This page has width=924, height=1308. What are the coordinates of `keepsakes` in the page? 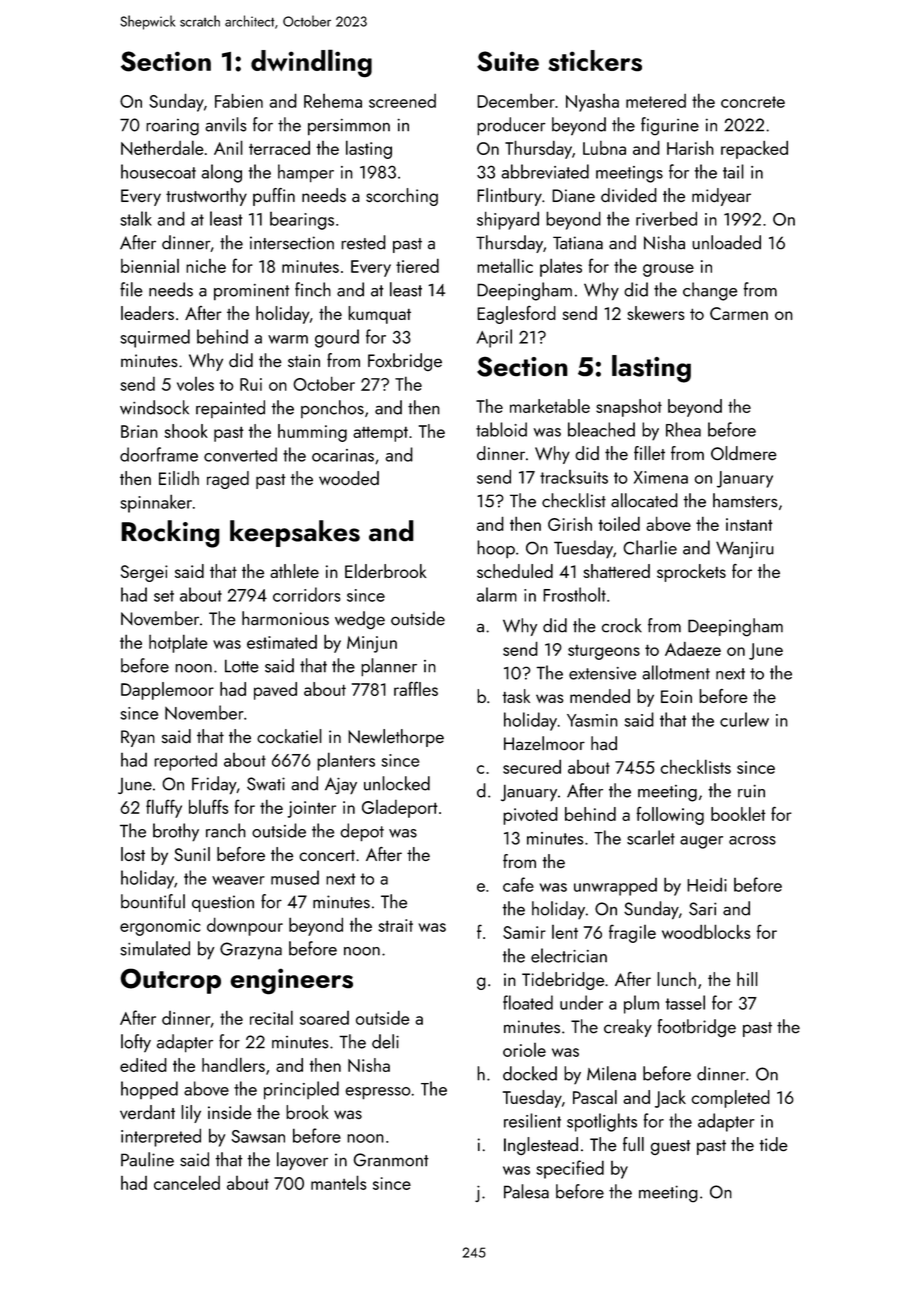 It's located at (295, 533).
